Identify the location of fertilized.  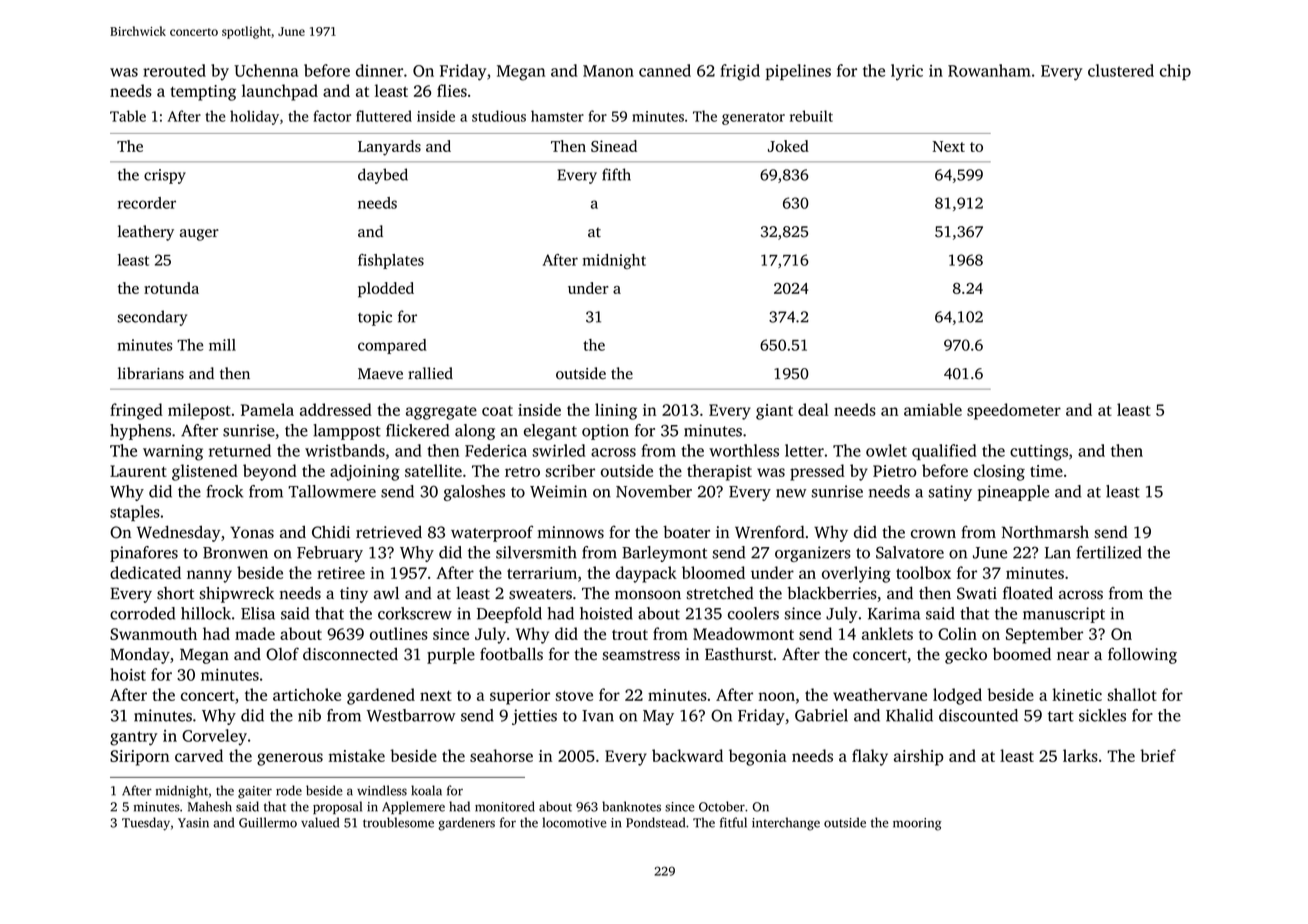
(1109, 552).
